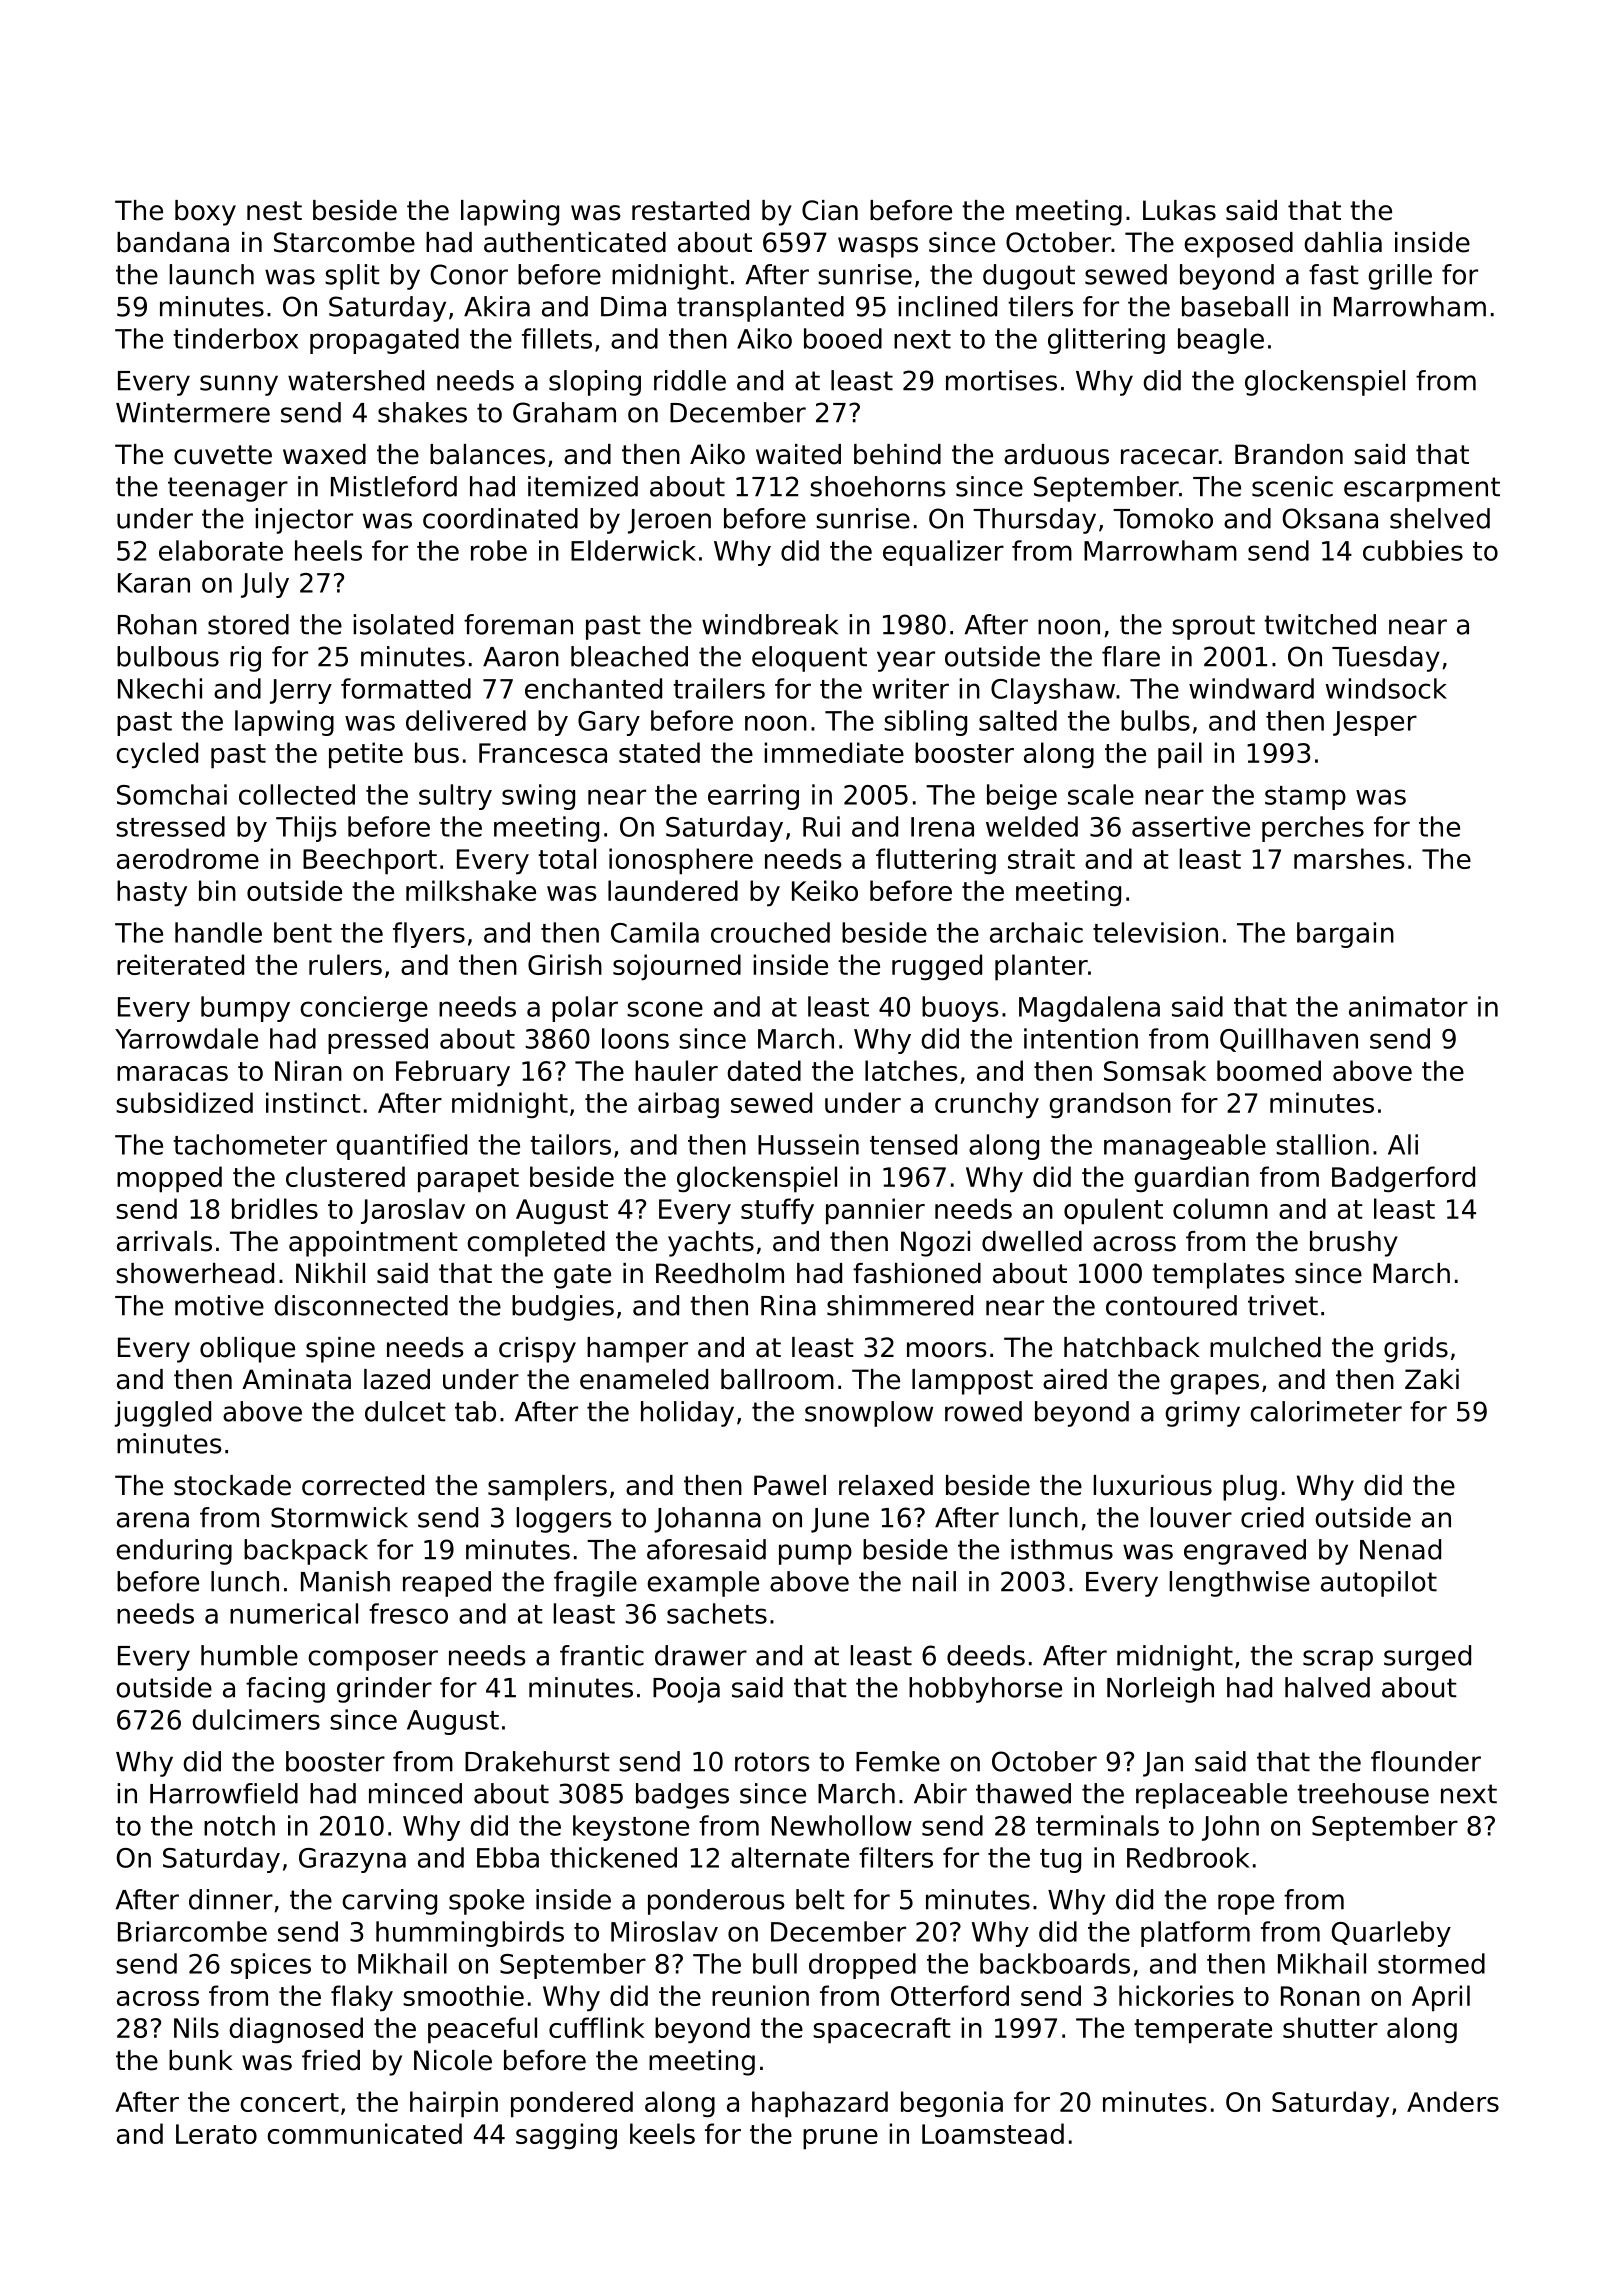  Describe the element at coordinates (1422, 489) in the screenshot. I see `escarpment` at that location.
